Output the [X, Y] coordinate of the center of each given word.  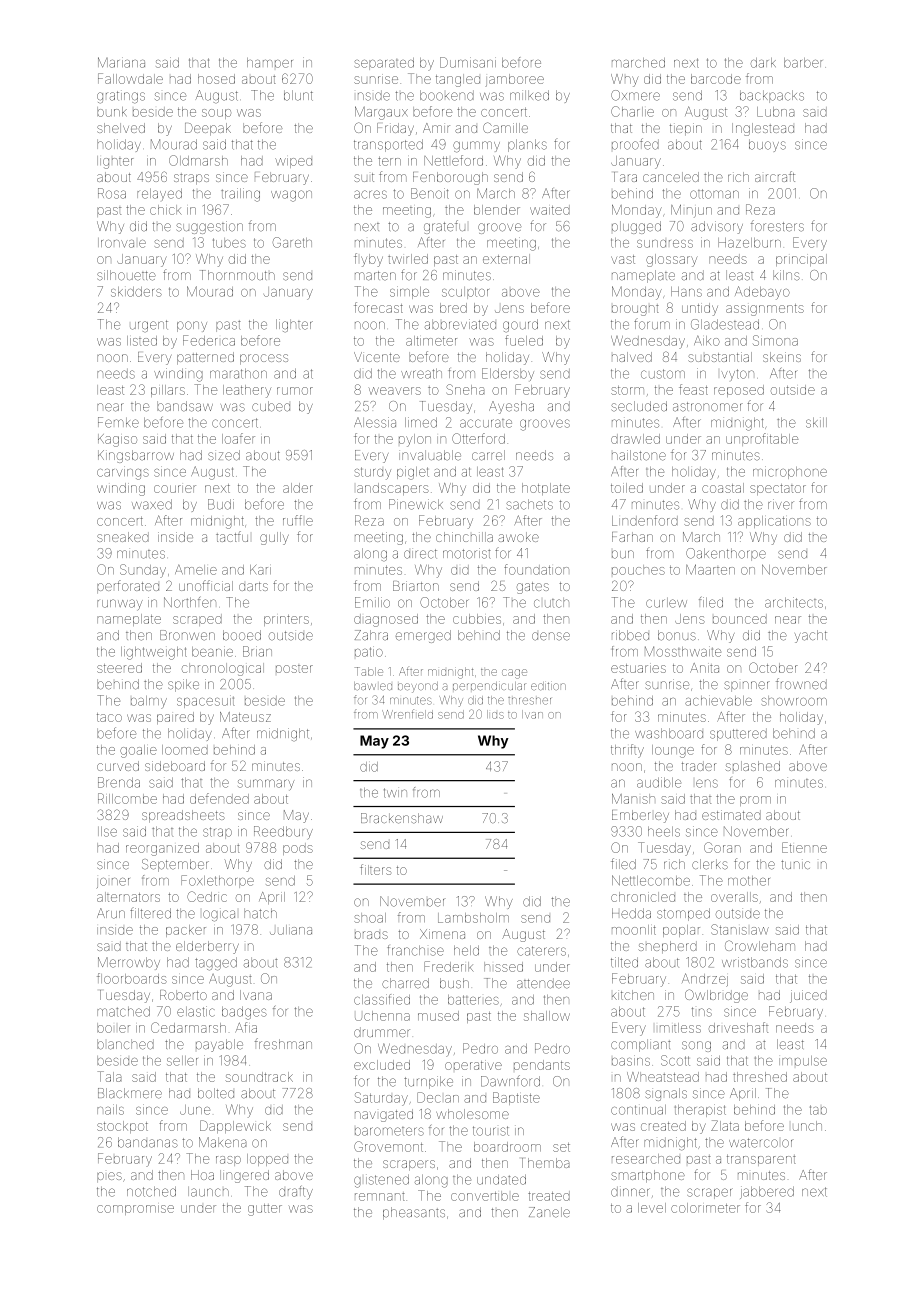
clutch [551, 603]
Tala [109, 1076]
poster [294, 669]
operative [473, 1065]
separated [384, 64]
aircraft [775, 176]
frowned [801, 684]
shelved [121, 128]
